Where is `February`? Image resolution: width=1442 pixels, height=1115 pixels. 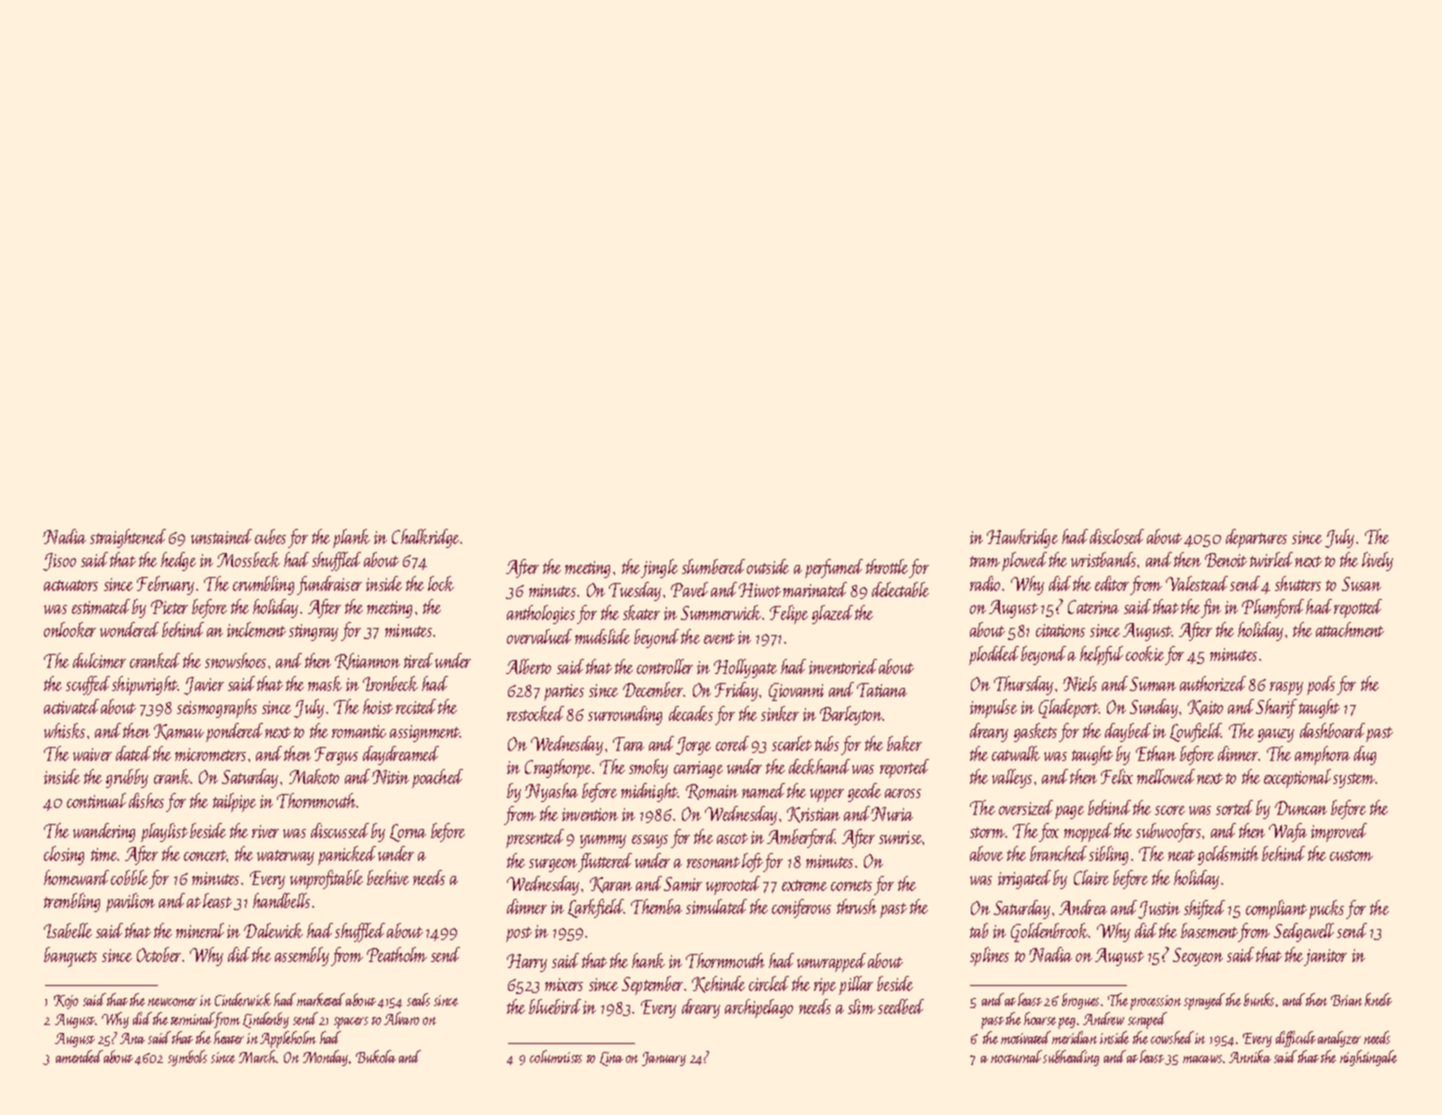
February is located at coordinates (165, 585).
